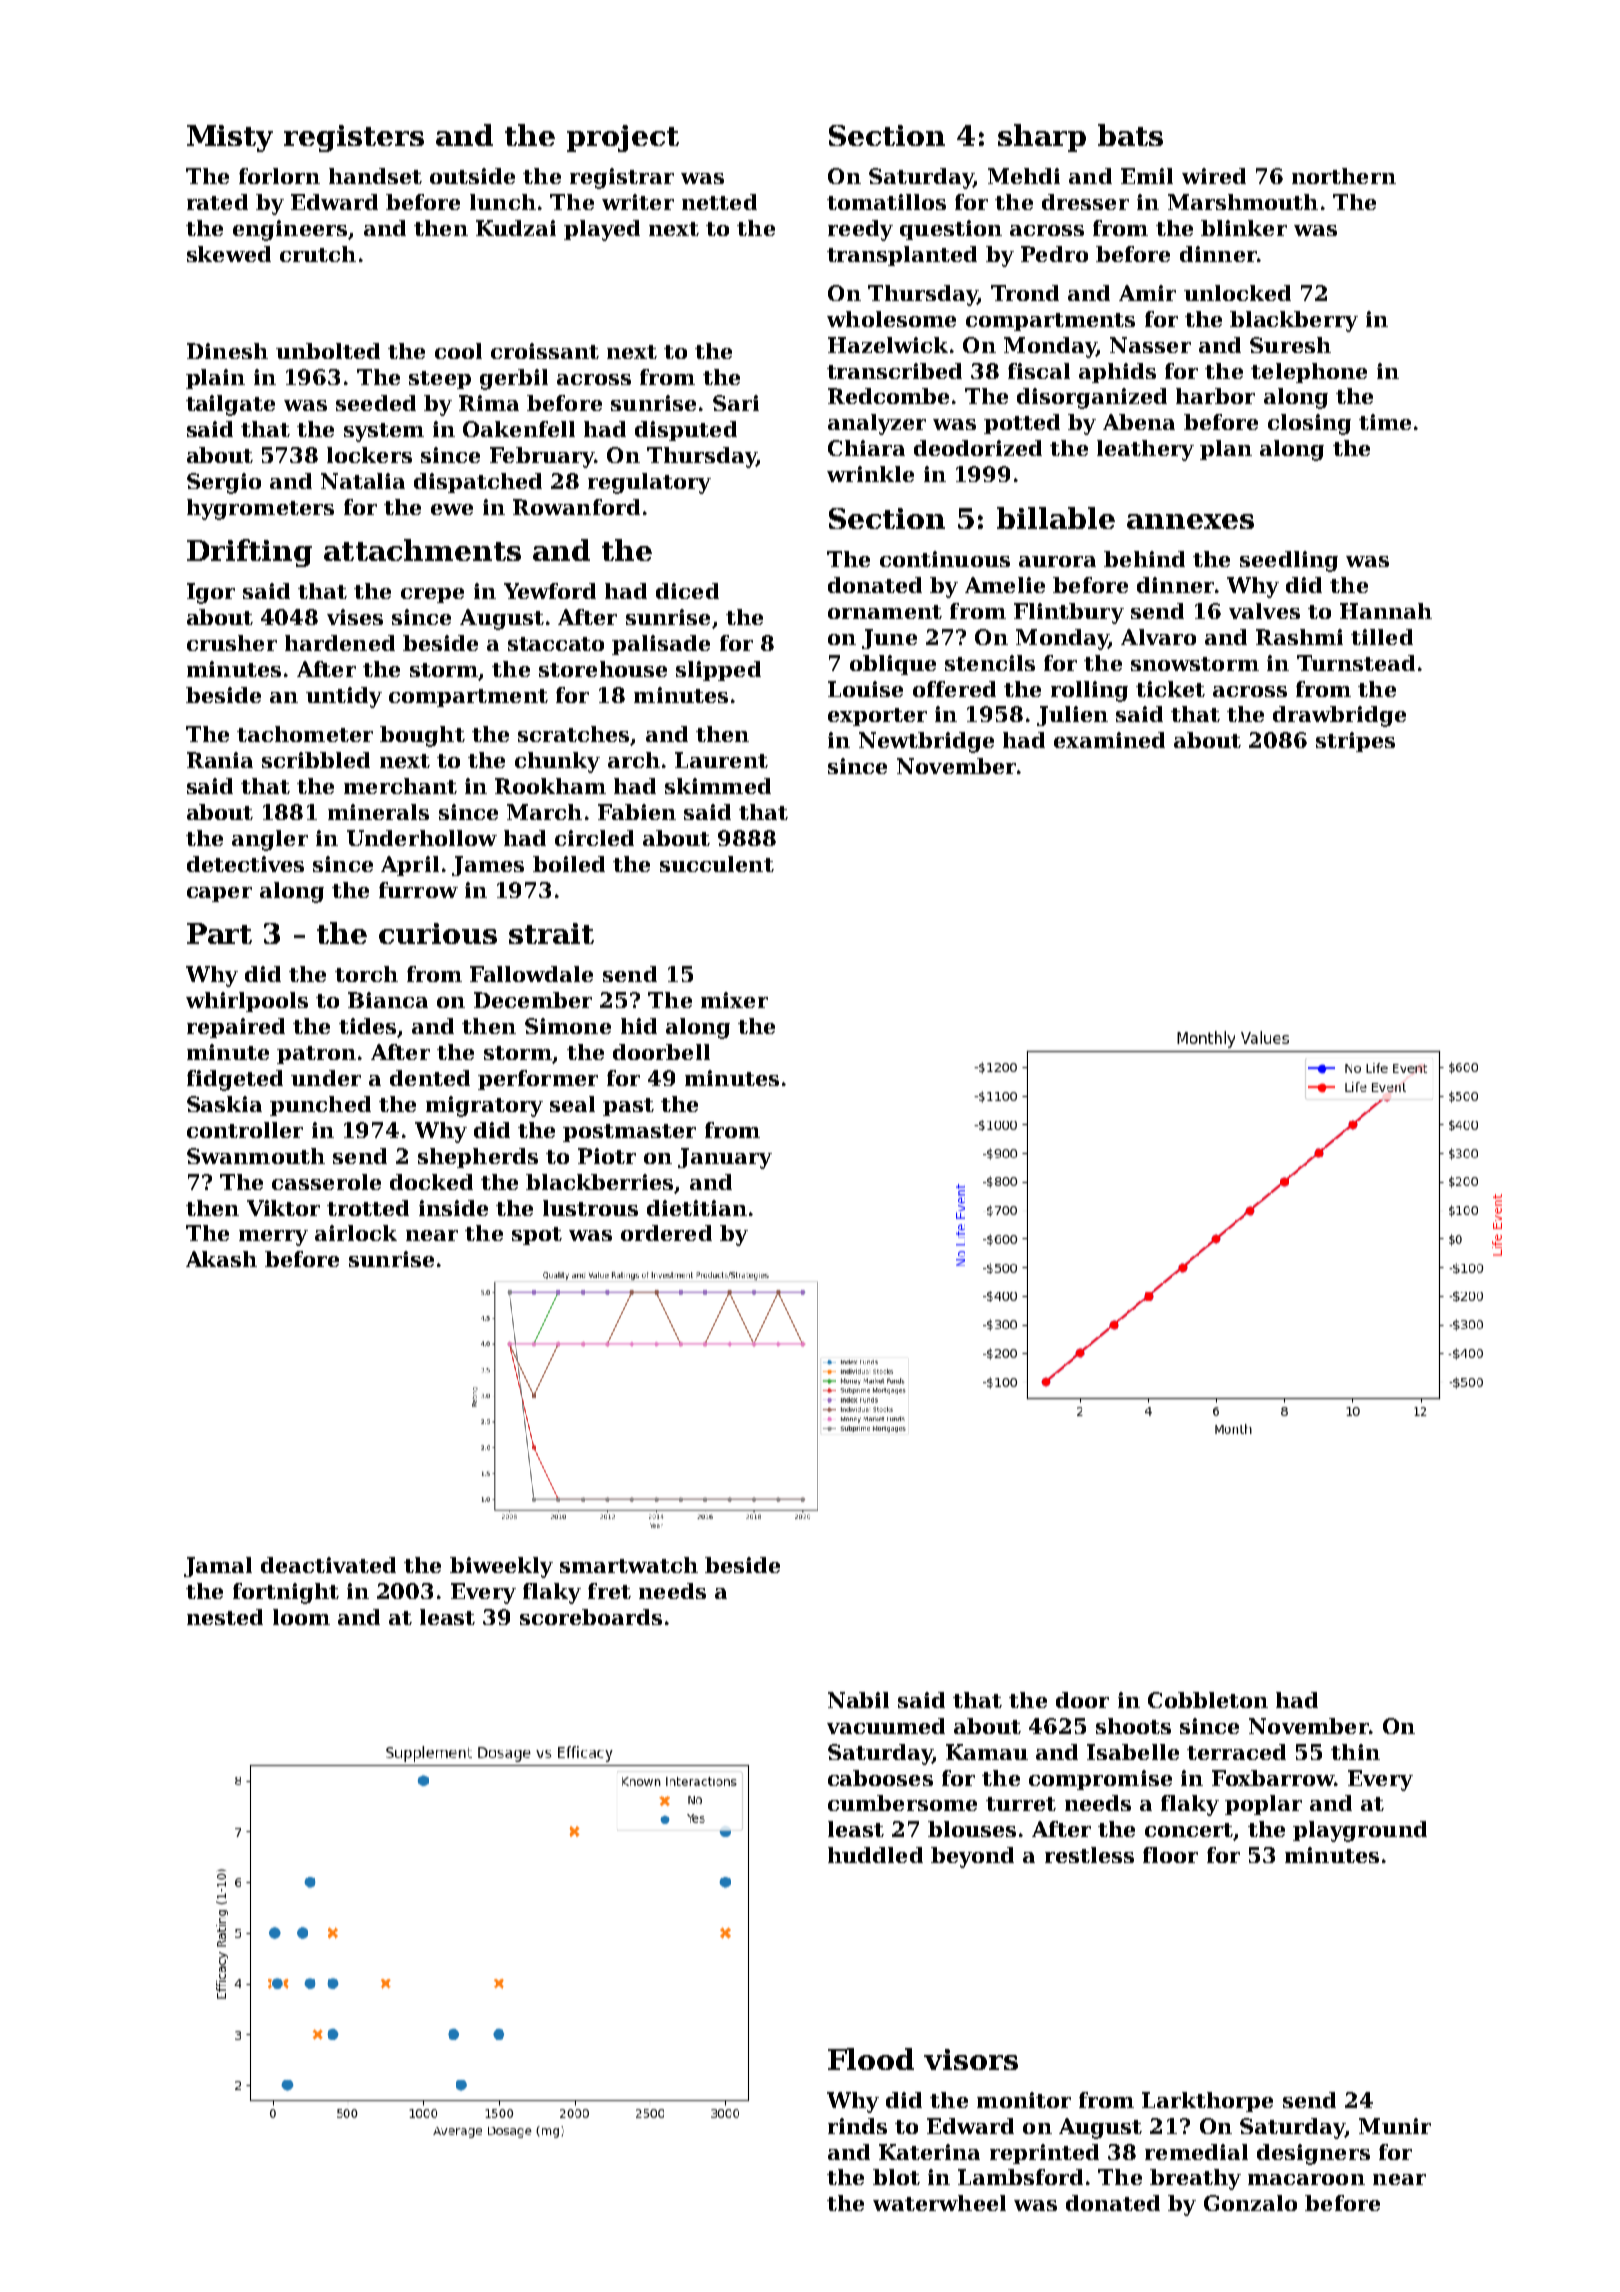  Describe the element at coordinates (356, 1233) in the screenshot. I see `airlock` at that location.
